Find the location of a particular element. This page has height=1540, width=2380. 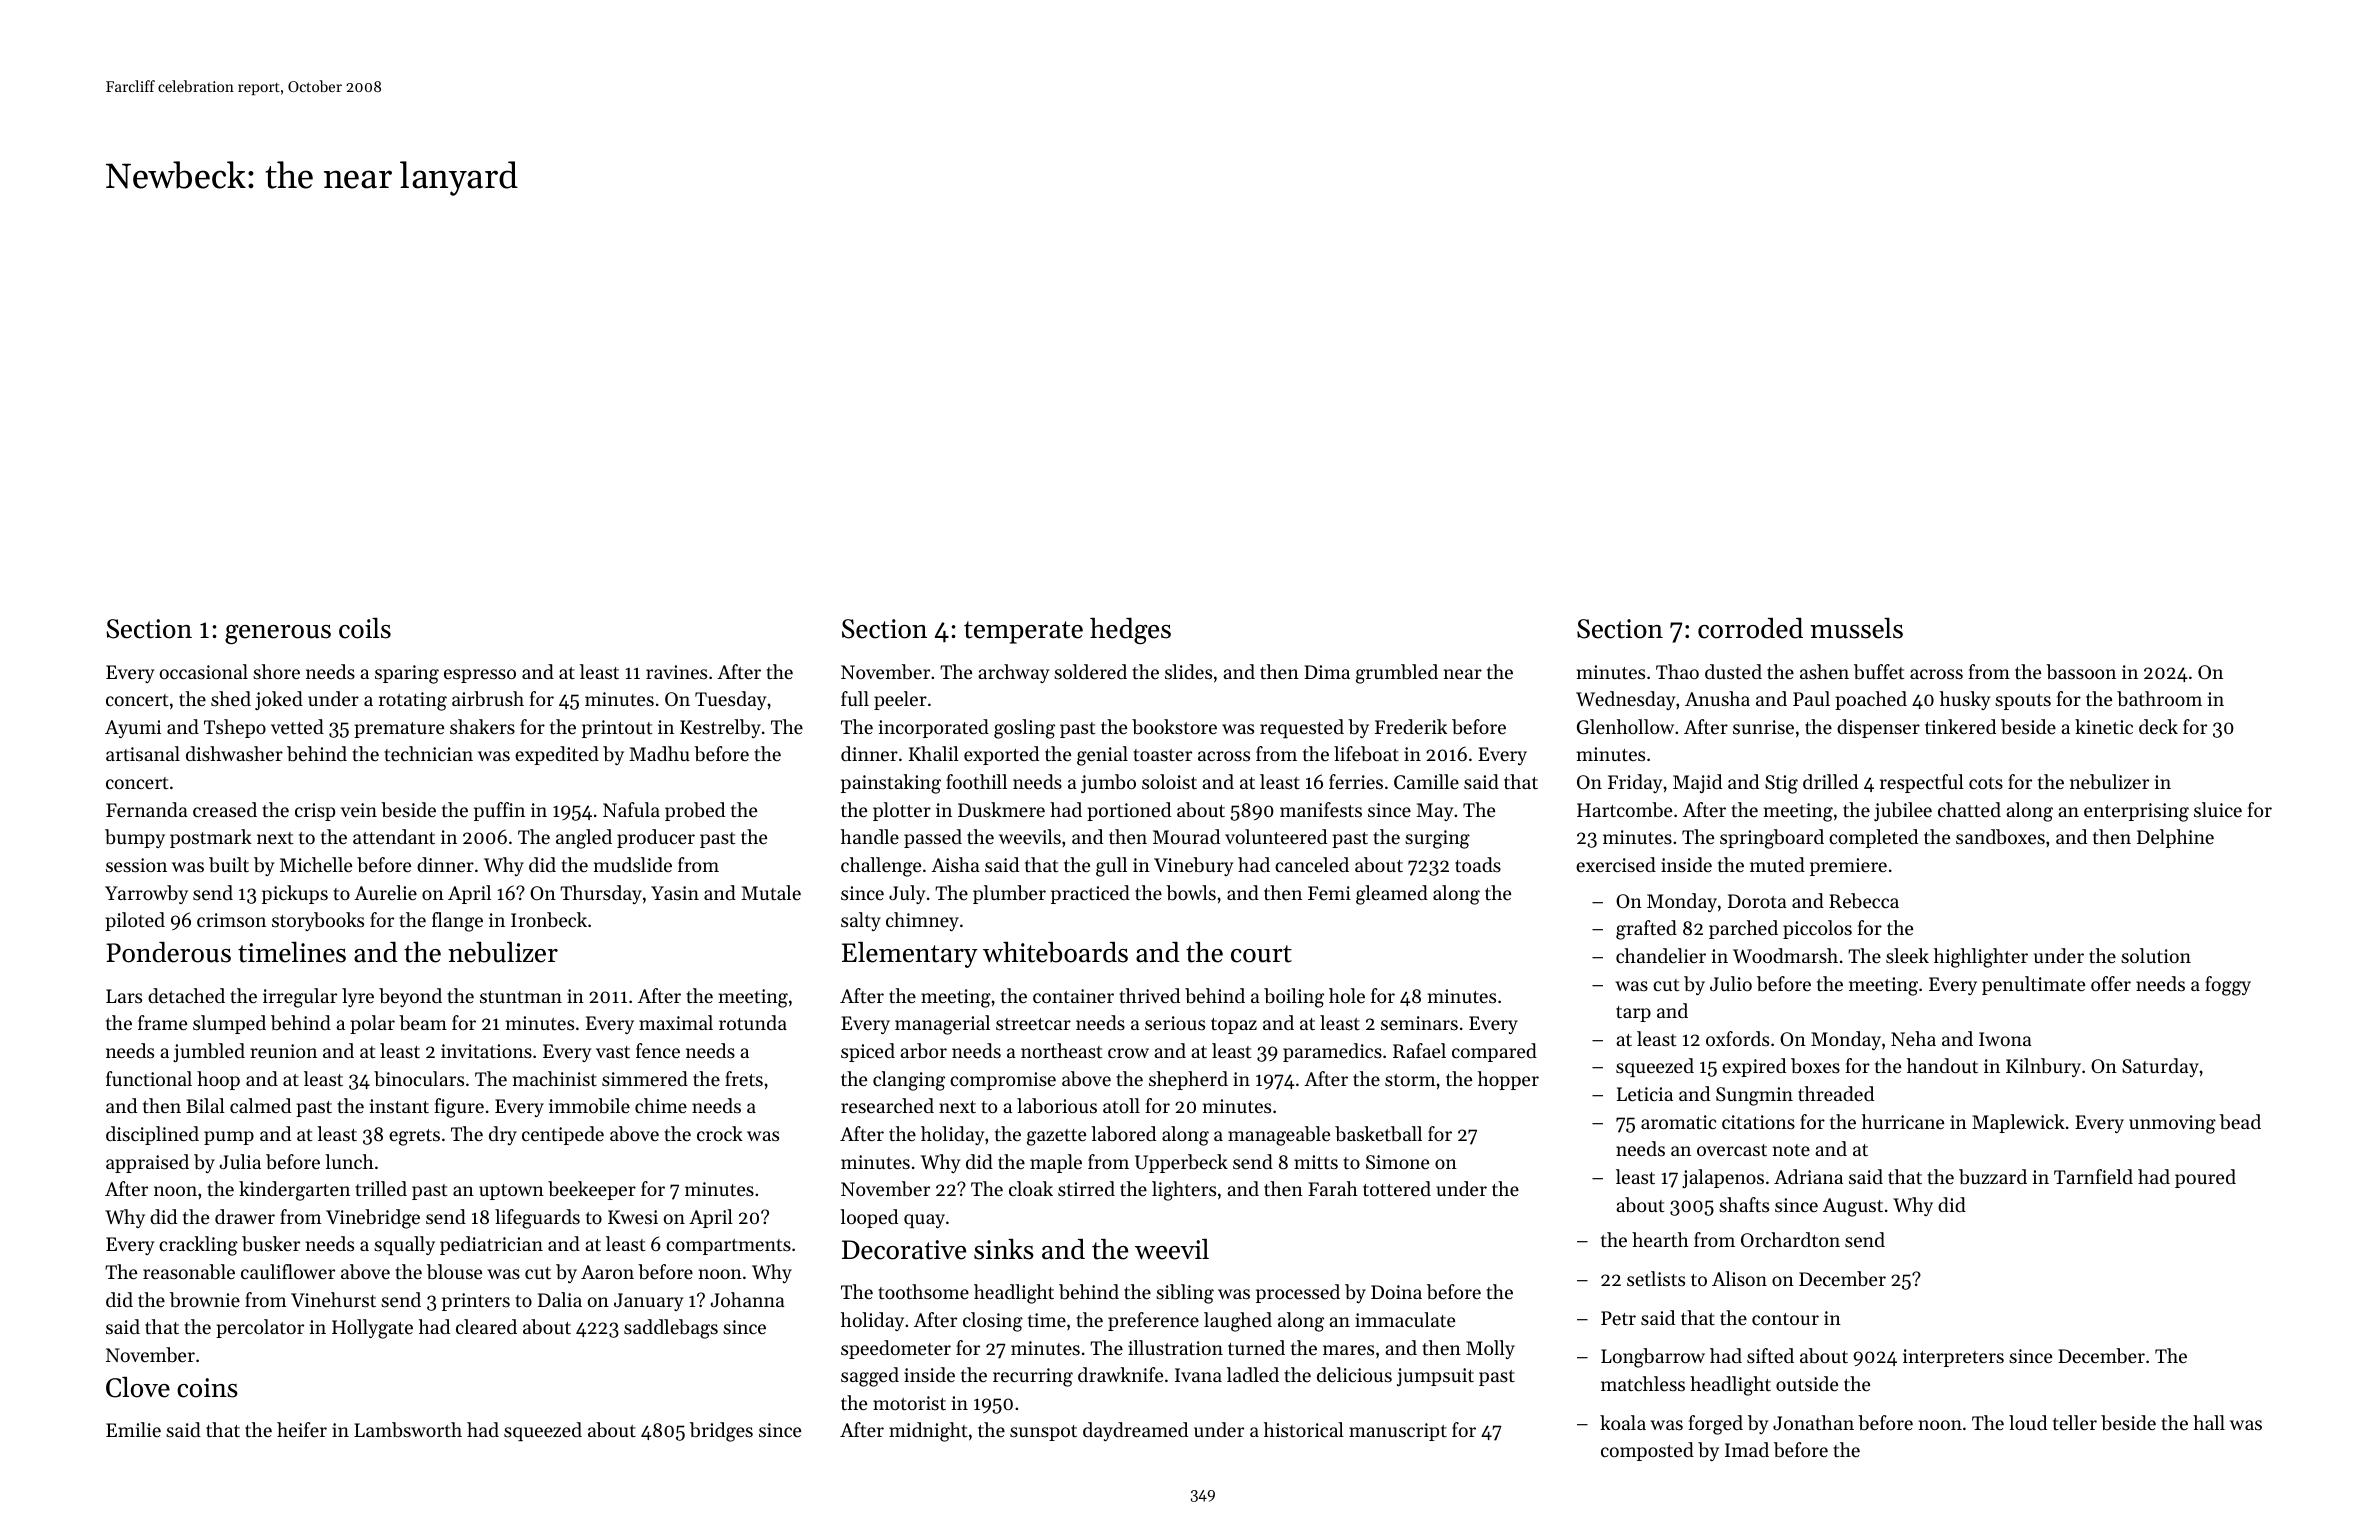

Jonathan is located at coordinates (1813, 1422).
